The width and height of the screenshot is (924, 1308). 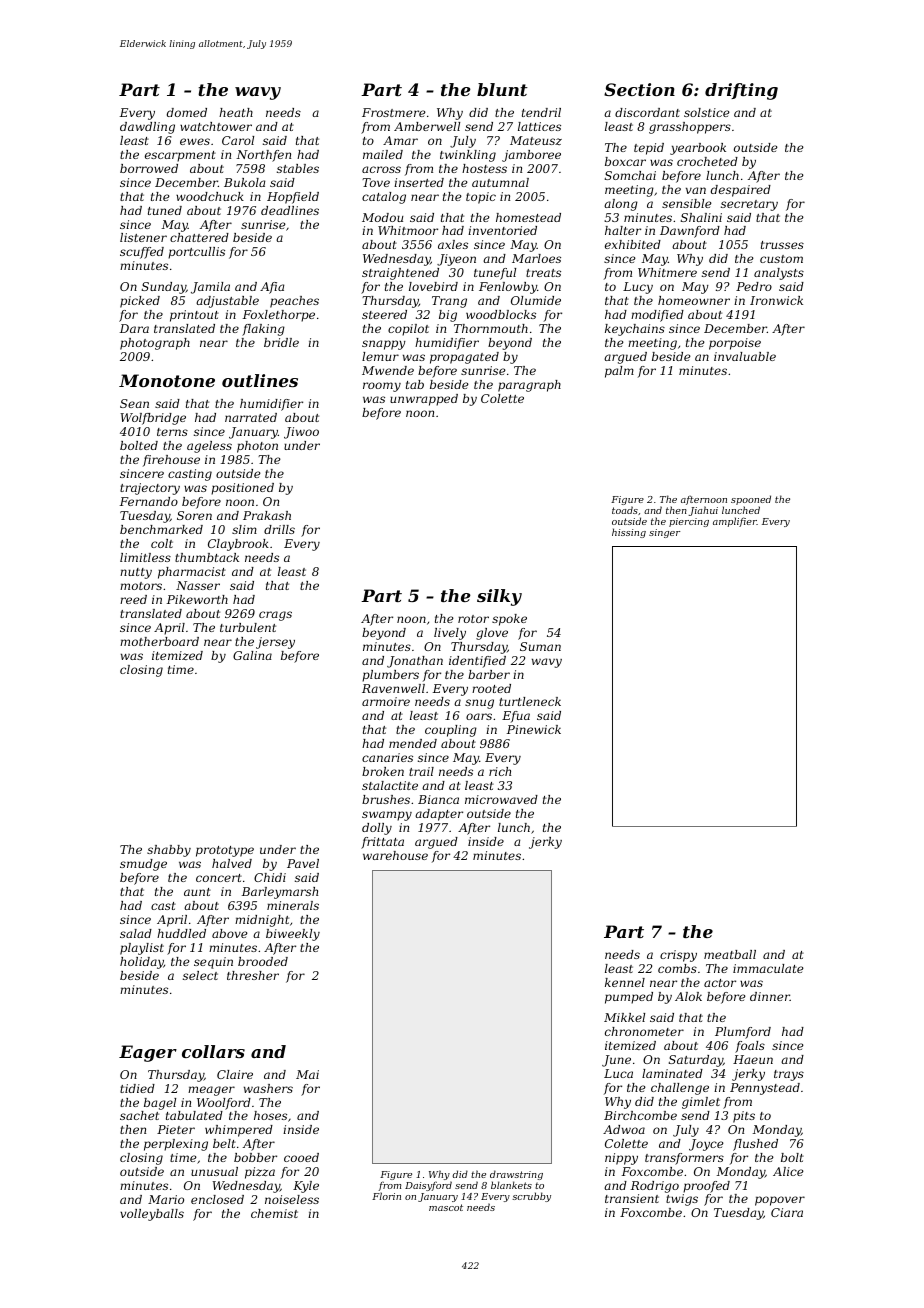 I want to click on actor, so click(x=720, y=983).
